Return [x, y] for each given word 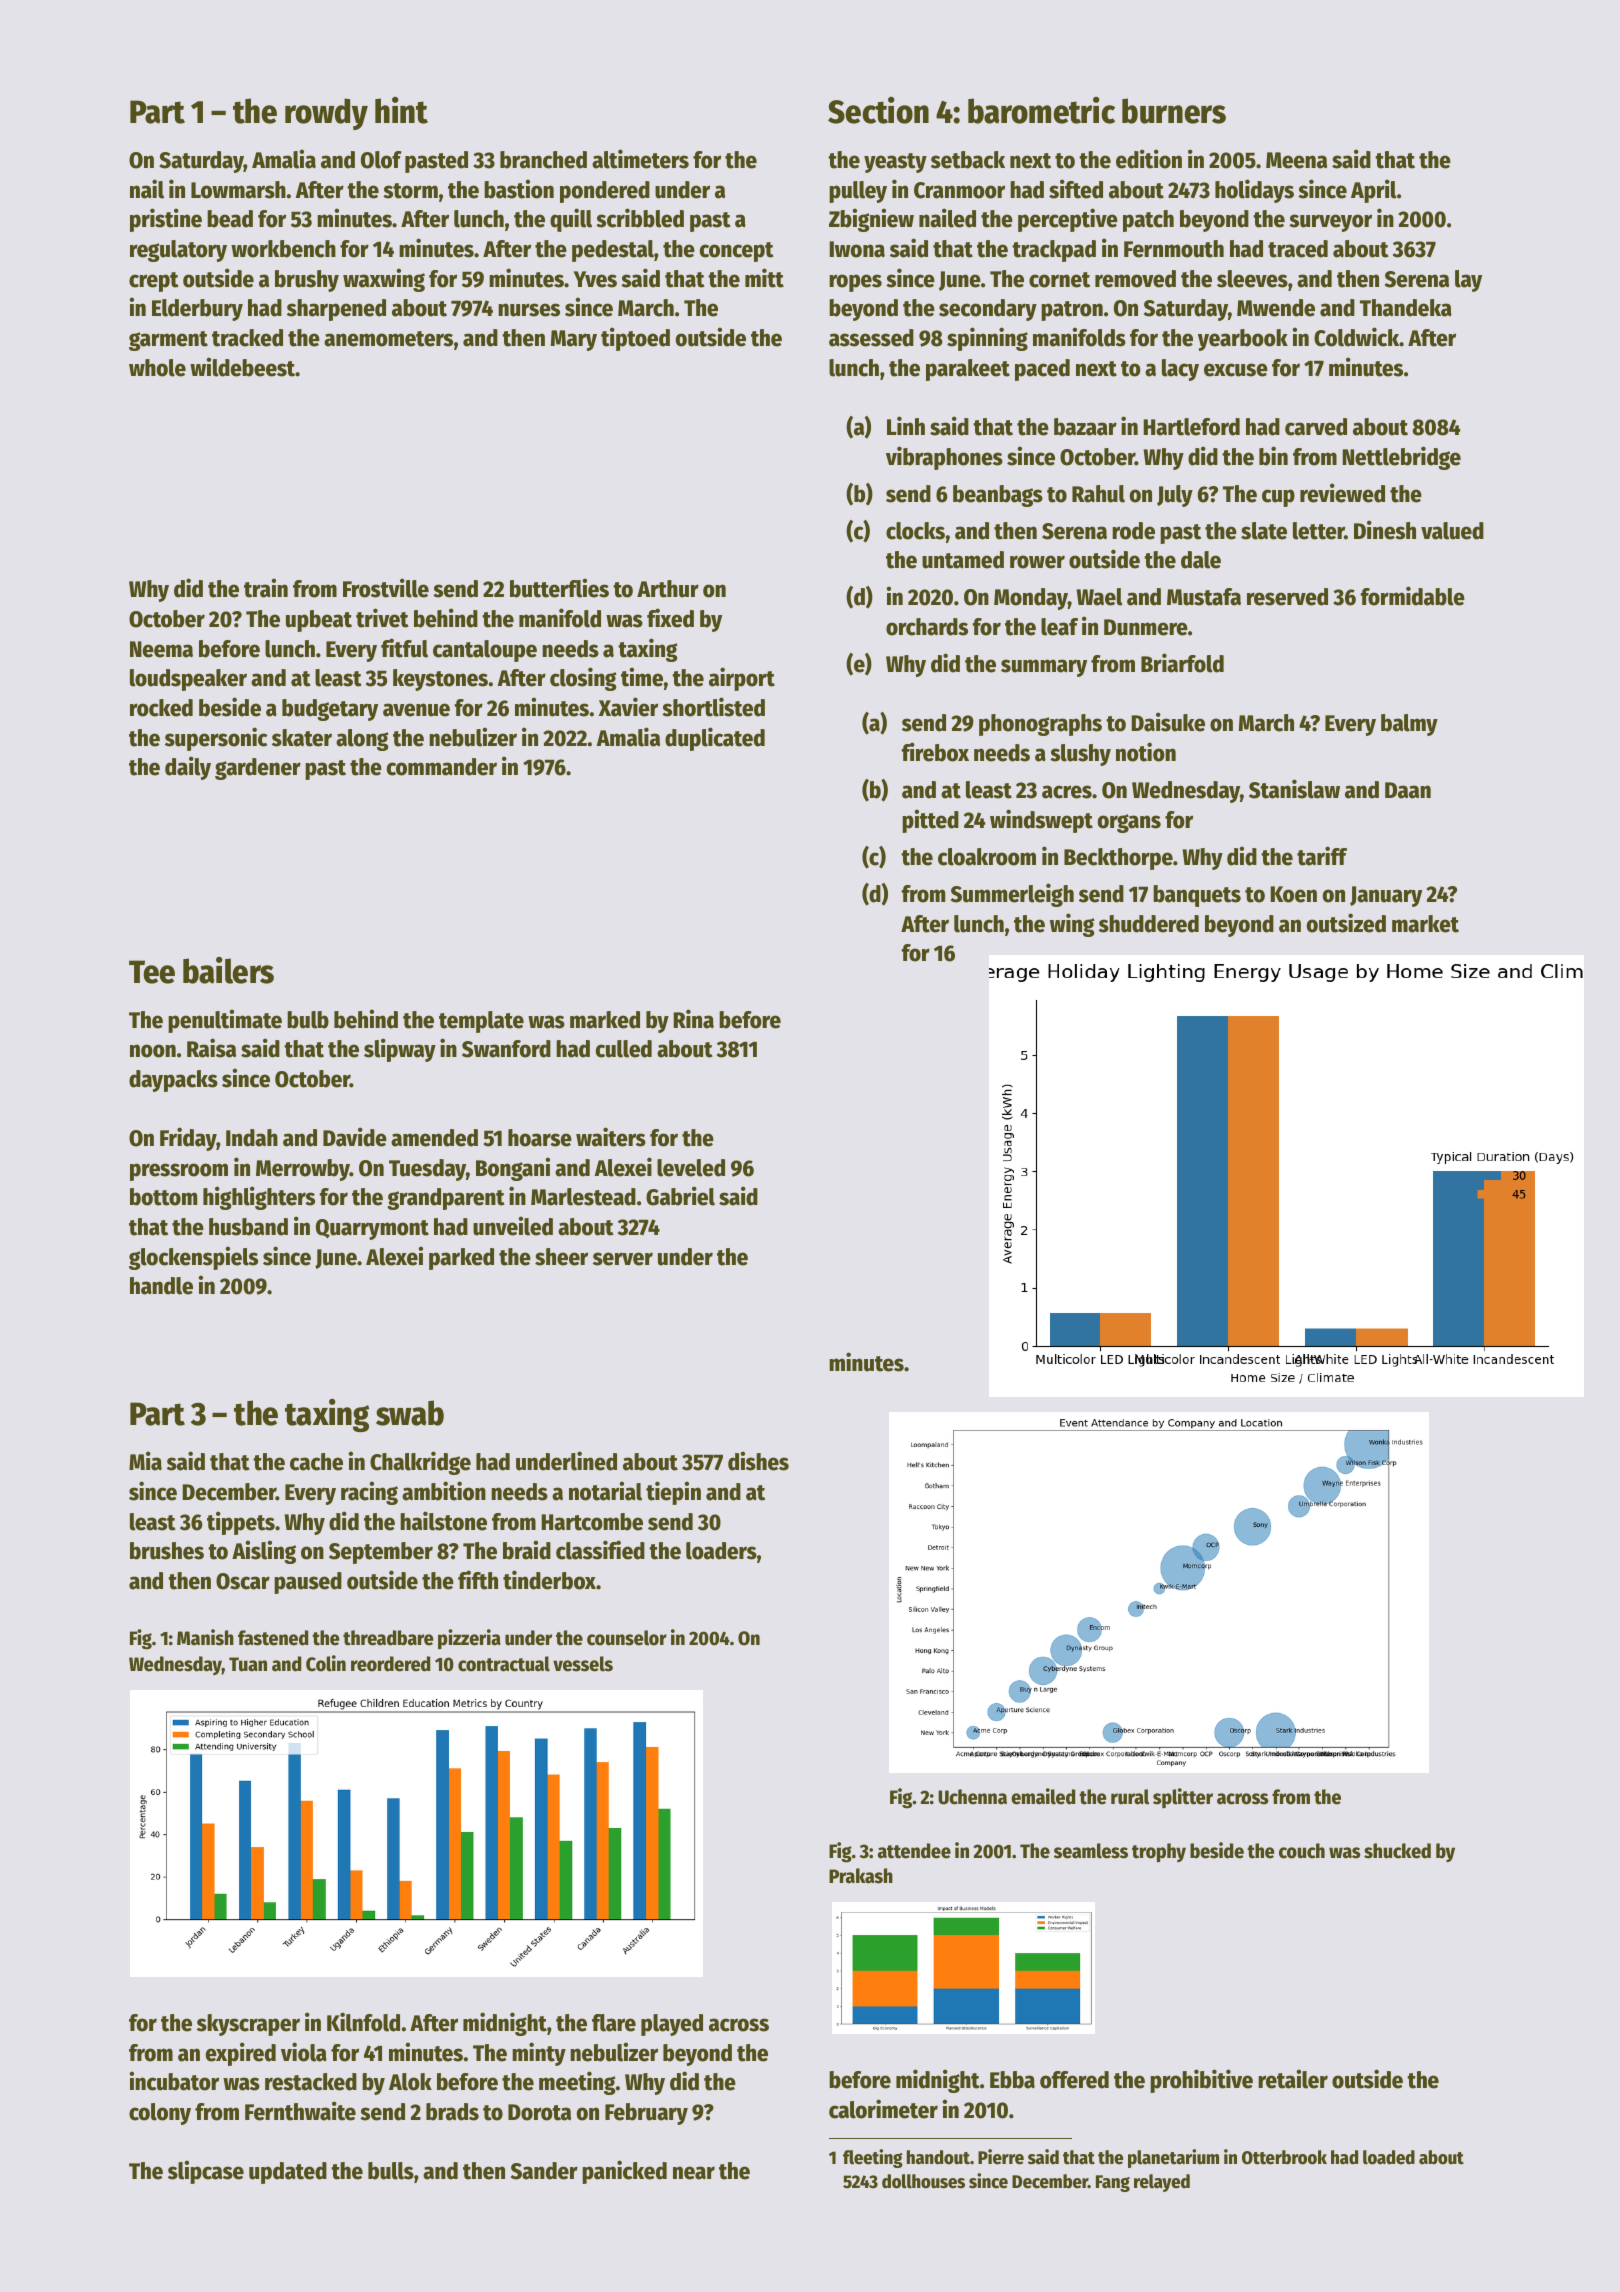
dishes [758, 1461]
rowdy [326, 114]
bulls [391, 2171]
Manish [205, 1637]
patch [1148, 221]
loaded [1389, 2157]
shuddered [1149, 924]
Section [878, 110]
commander [442, 767]
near [694, 2173]
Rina [693, 1019]
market [1425, 924]
